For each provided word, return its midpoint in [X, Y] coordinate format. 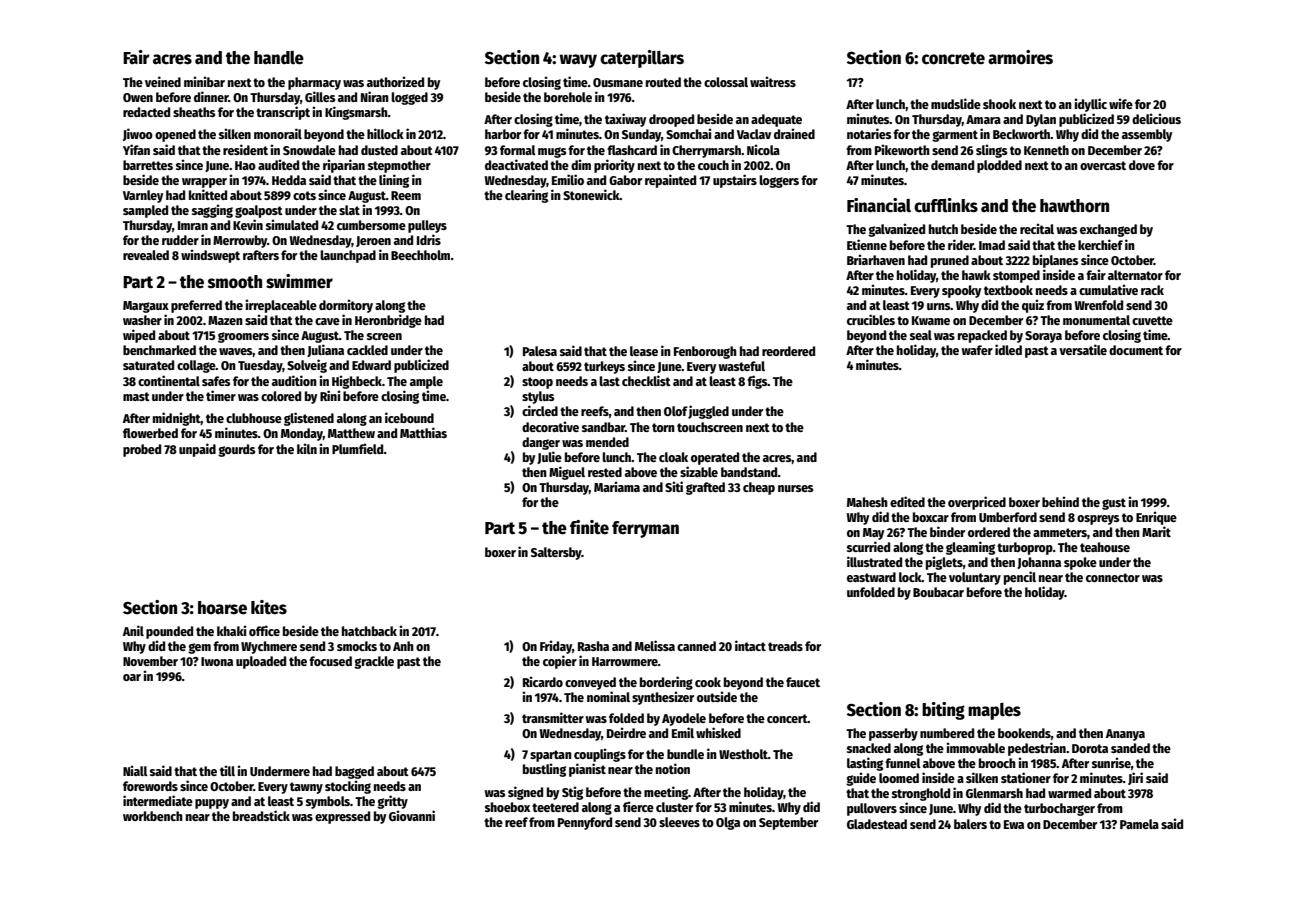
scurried [868, 546]
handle [279, 58]
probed [142, 450]
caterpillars [642, 59]
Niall [135, 770]
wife [1121, 103]
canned [696, 646]
